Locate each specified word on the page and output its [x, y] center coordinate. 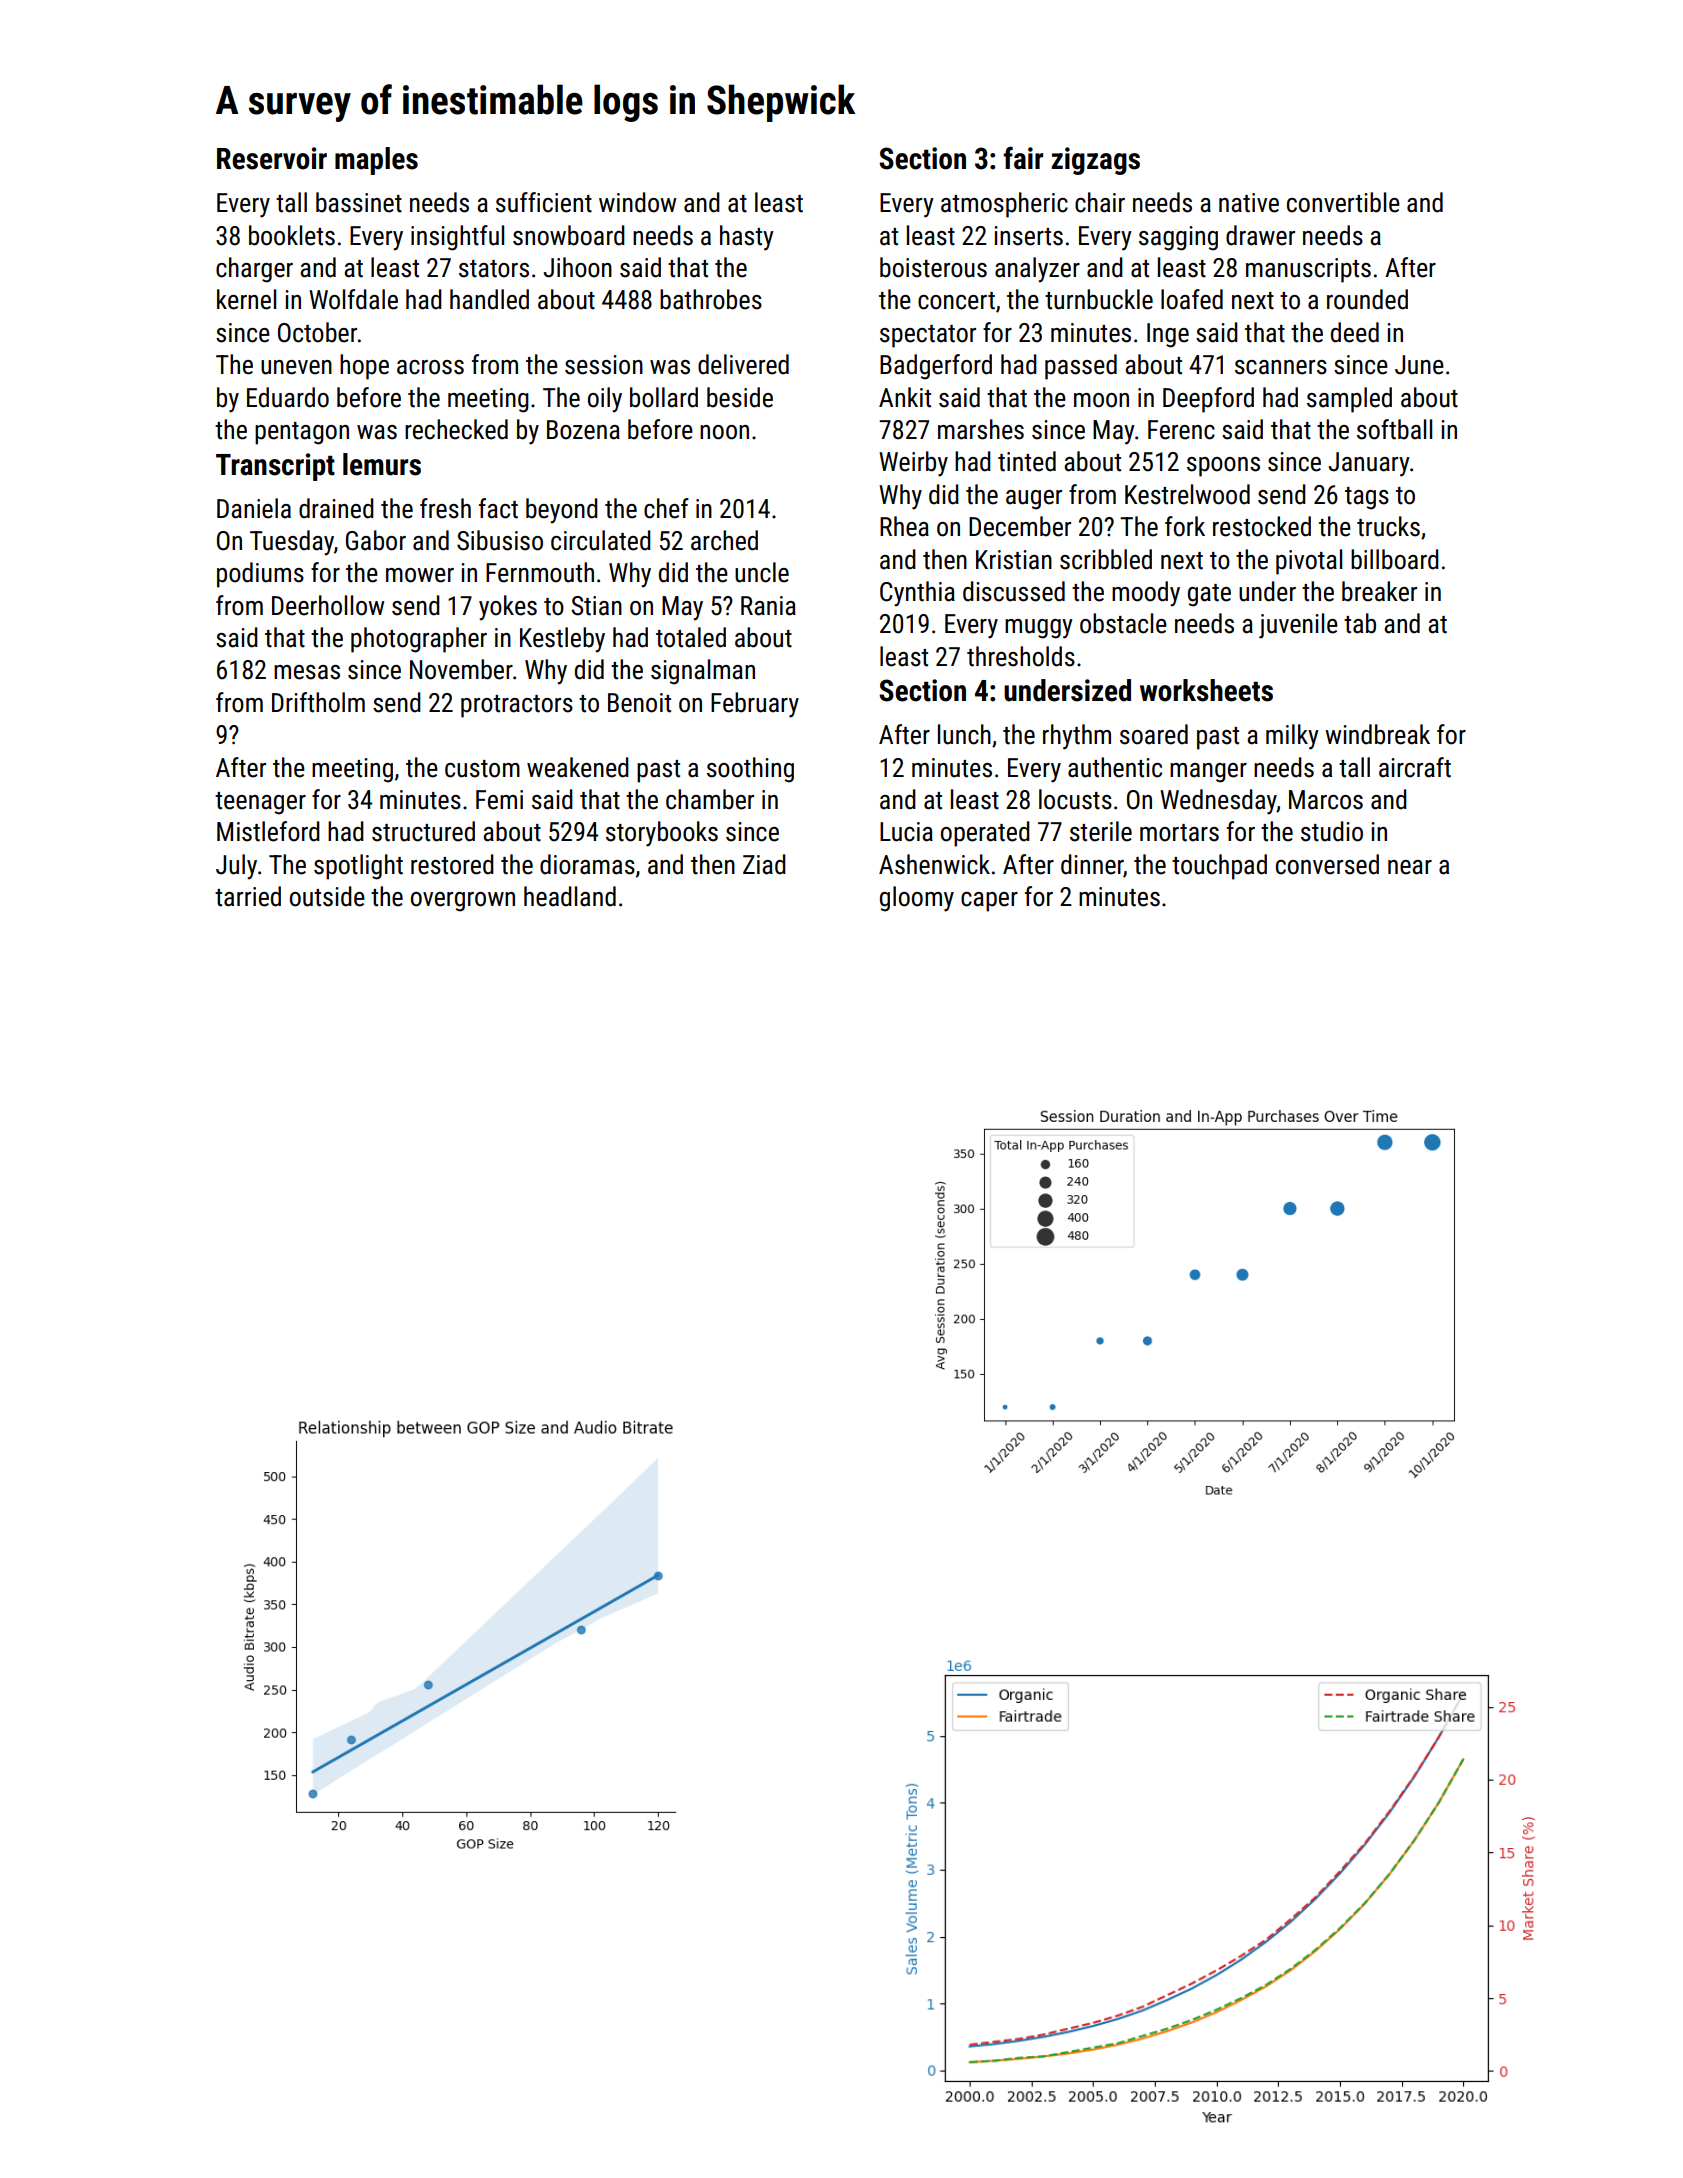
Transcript [275, 467]
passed [1081, 367]
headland [570, 896]
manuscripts [1308, 270]
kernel [246, 299]
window [637, 202]
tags [1367, 498]
